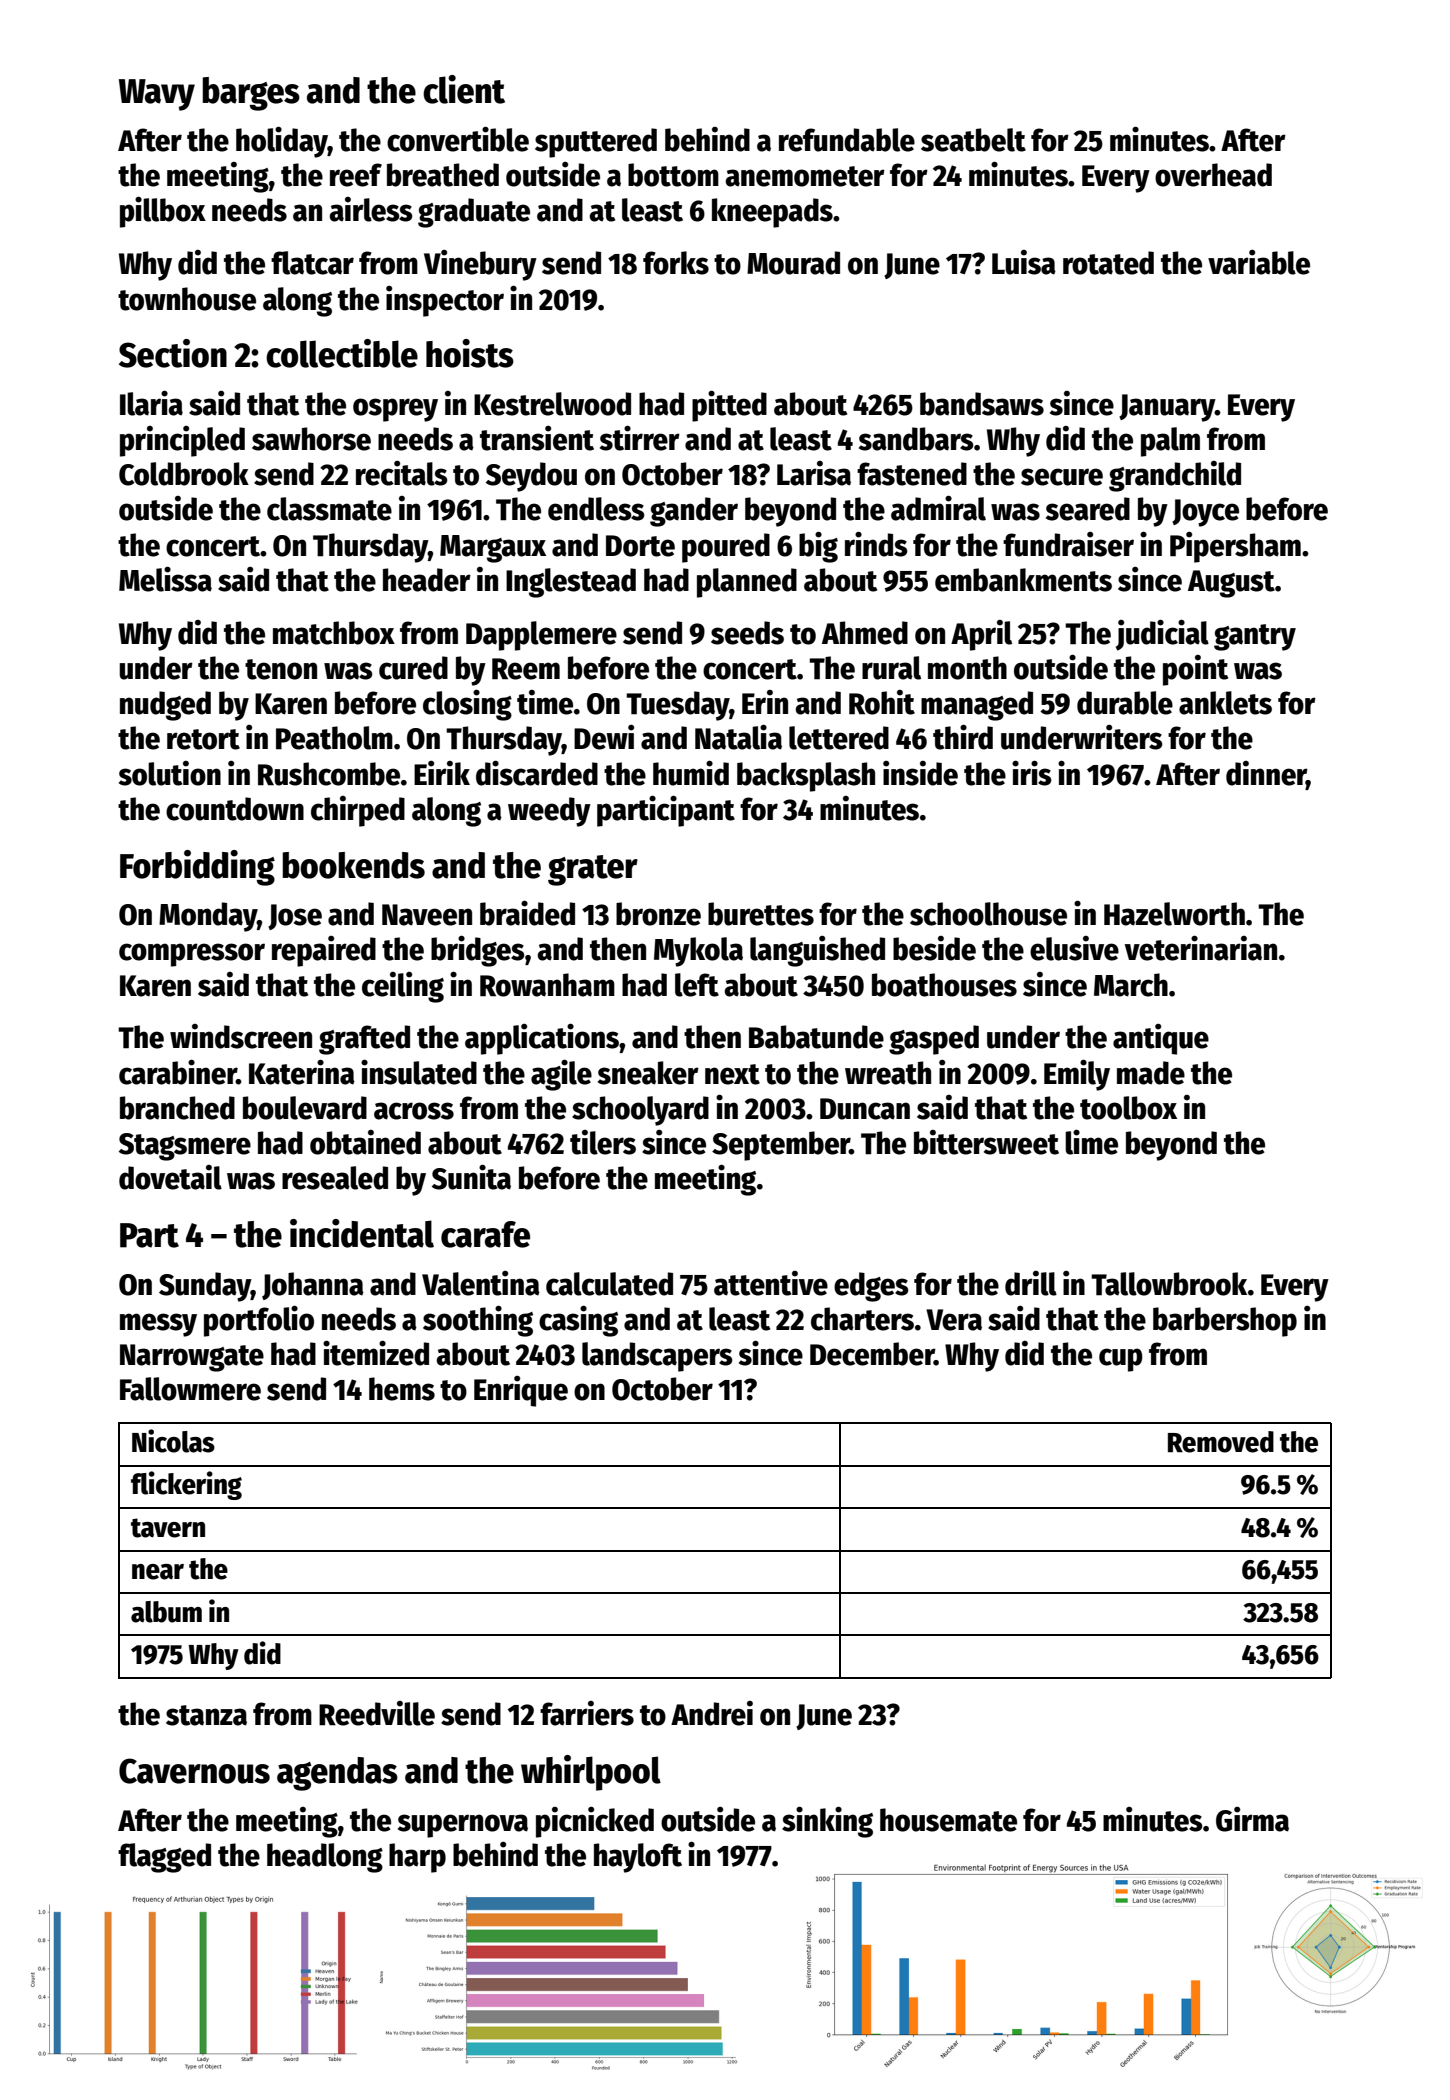 Image resolution: width=1450 pixels, height=2100 pixels. What do you see at coordinates (194, 1771) in the page?
I see `Cavernous` at bounding box center [194, 1771].
